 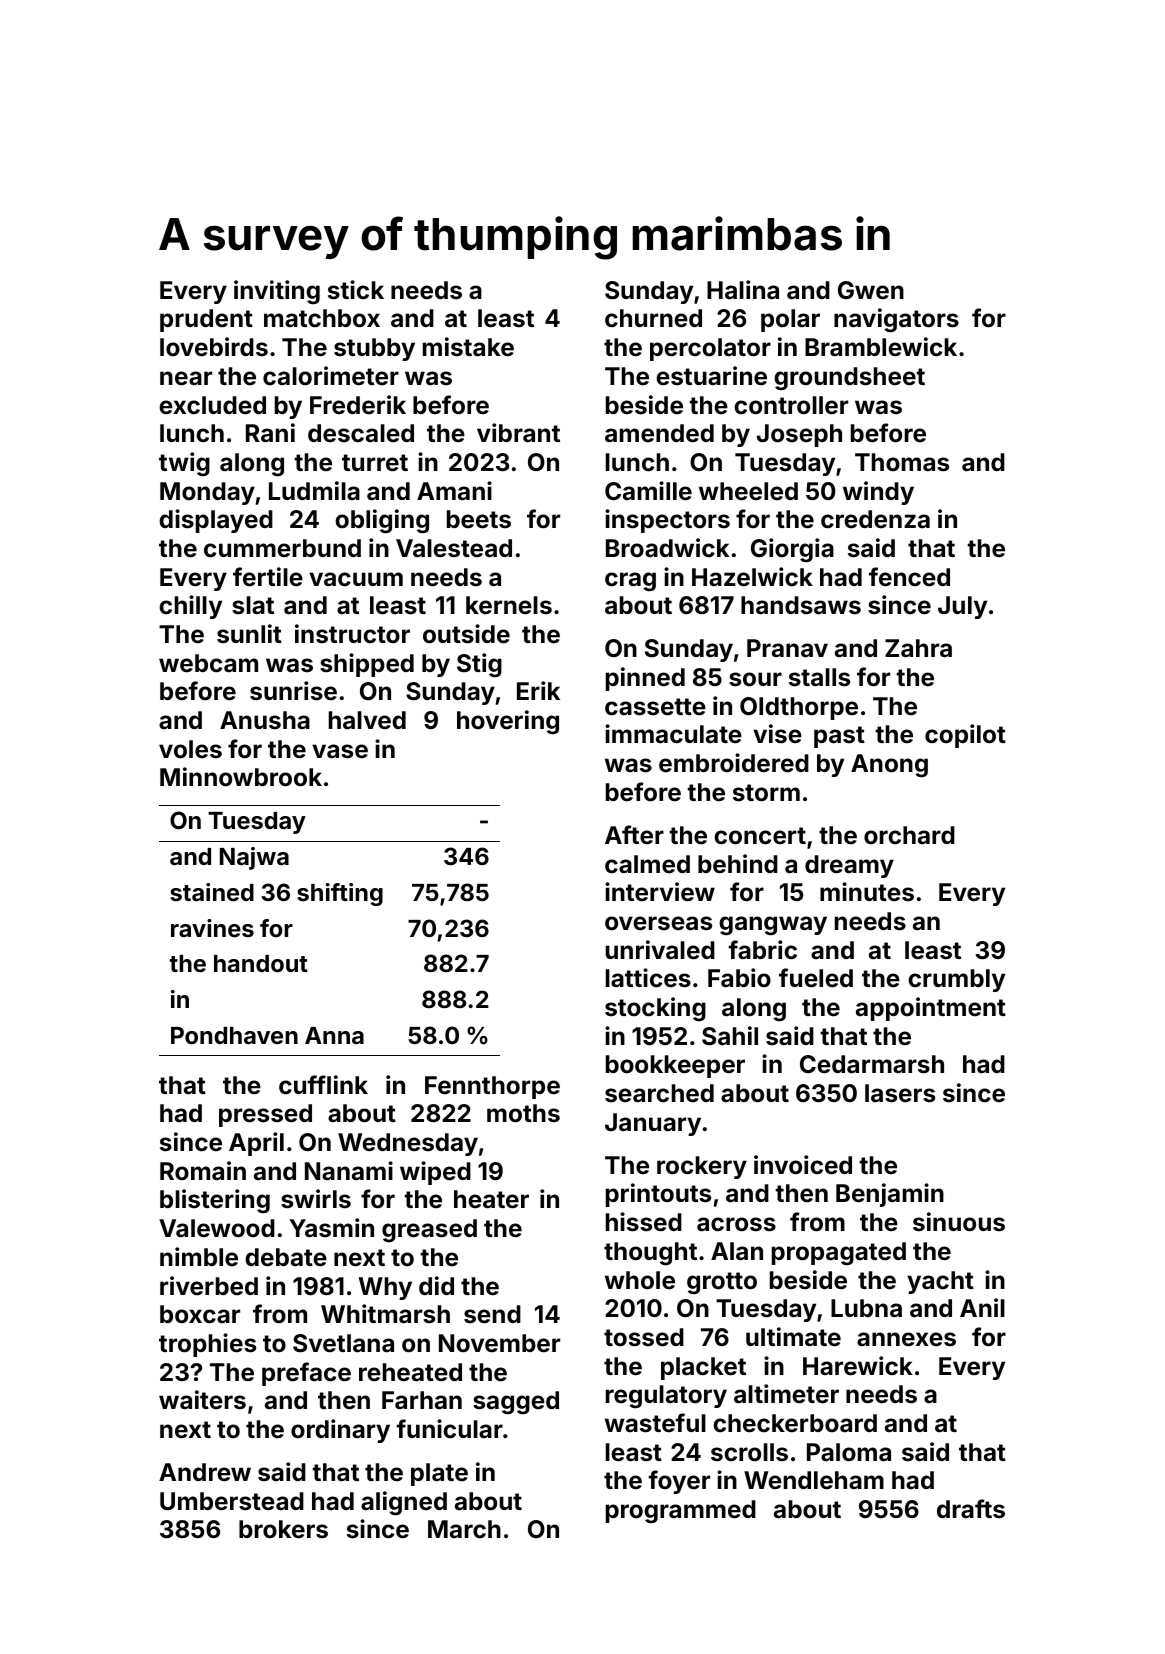 I want to click on pressed, so click(x=265, y=1115).
